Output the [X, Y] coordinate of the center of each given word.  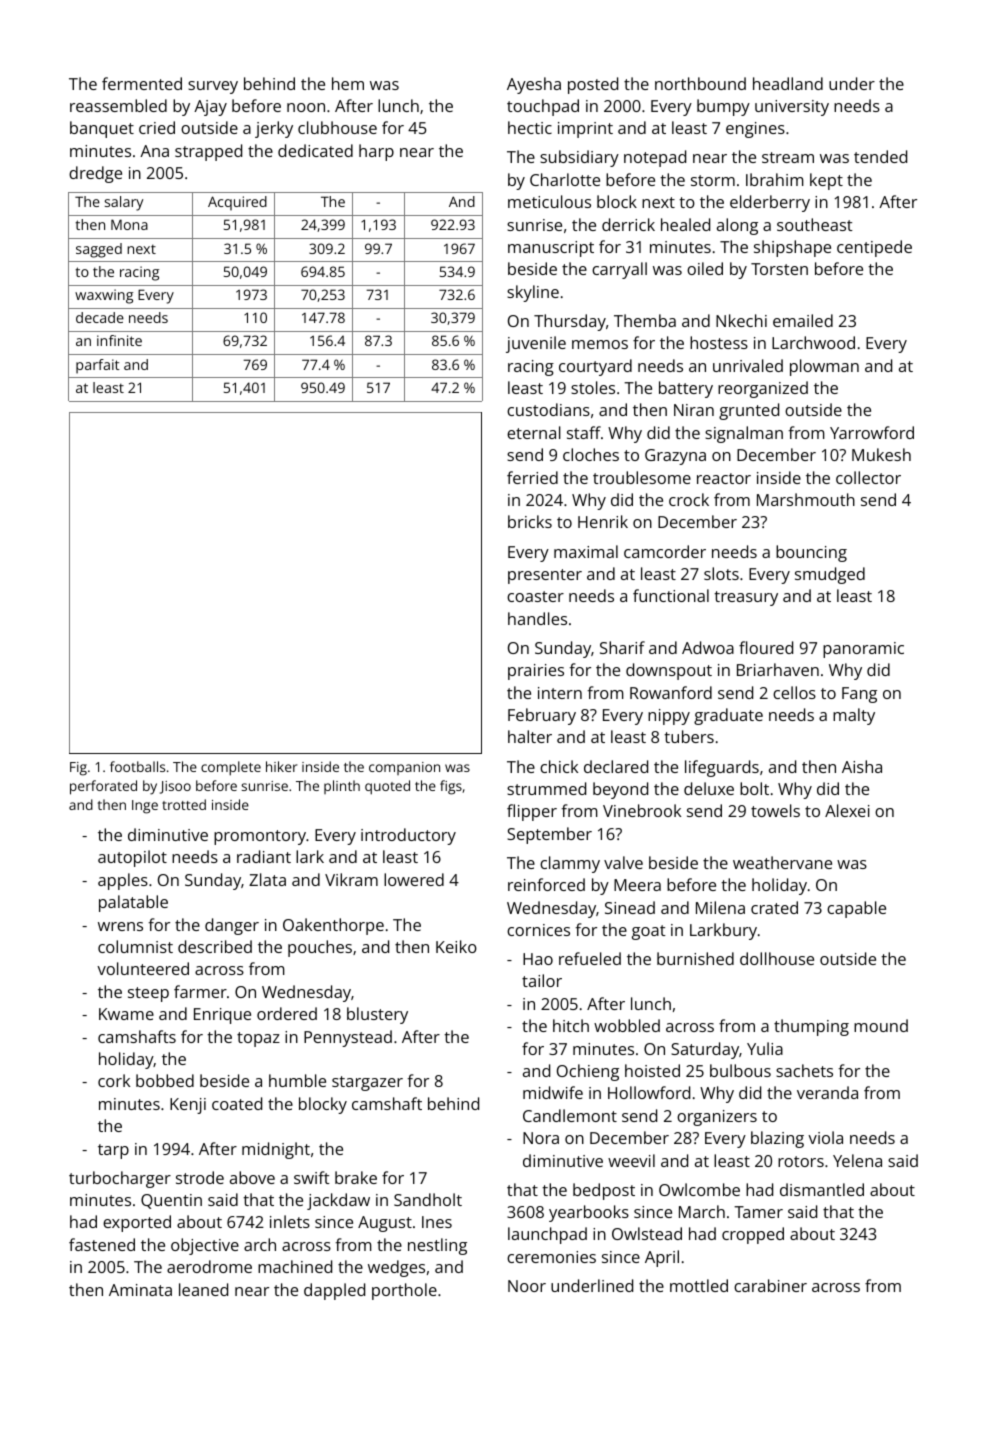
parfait [98, 366]
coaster [535, 596]
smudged [830, 575]
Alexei [847, 810]
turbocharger [120, 1179]
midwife [553, 1092]
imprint [585, 130]
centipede [874, 248]
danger [232, 926]
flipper [532, 812]
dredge [95, 174]
